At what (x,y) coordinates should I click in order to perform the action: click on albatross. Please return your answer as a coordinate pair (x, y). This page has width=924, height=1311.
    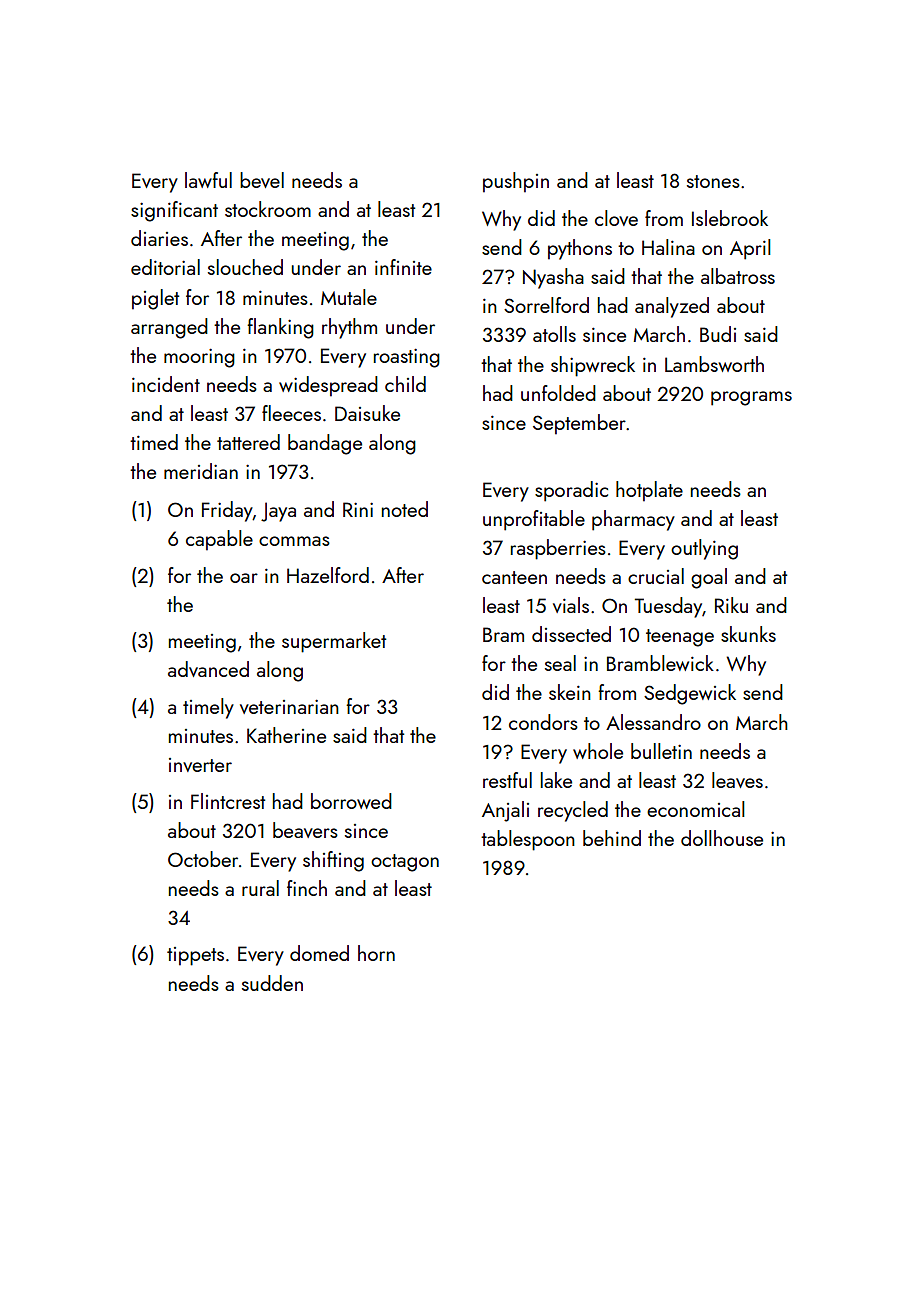
    Looking at the image, I should click on (738, 276).
